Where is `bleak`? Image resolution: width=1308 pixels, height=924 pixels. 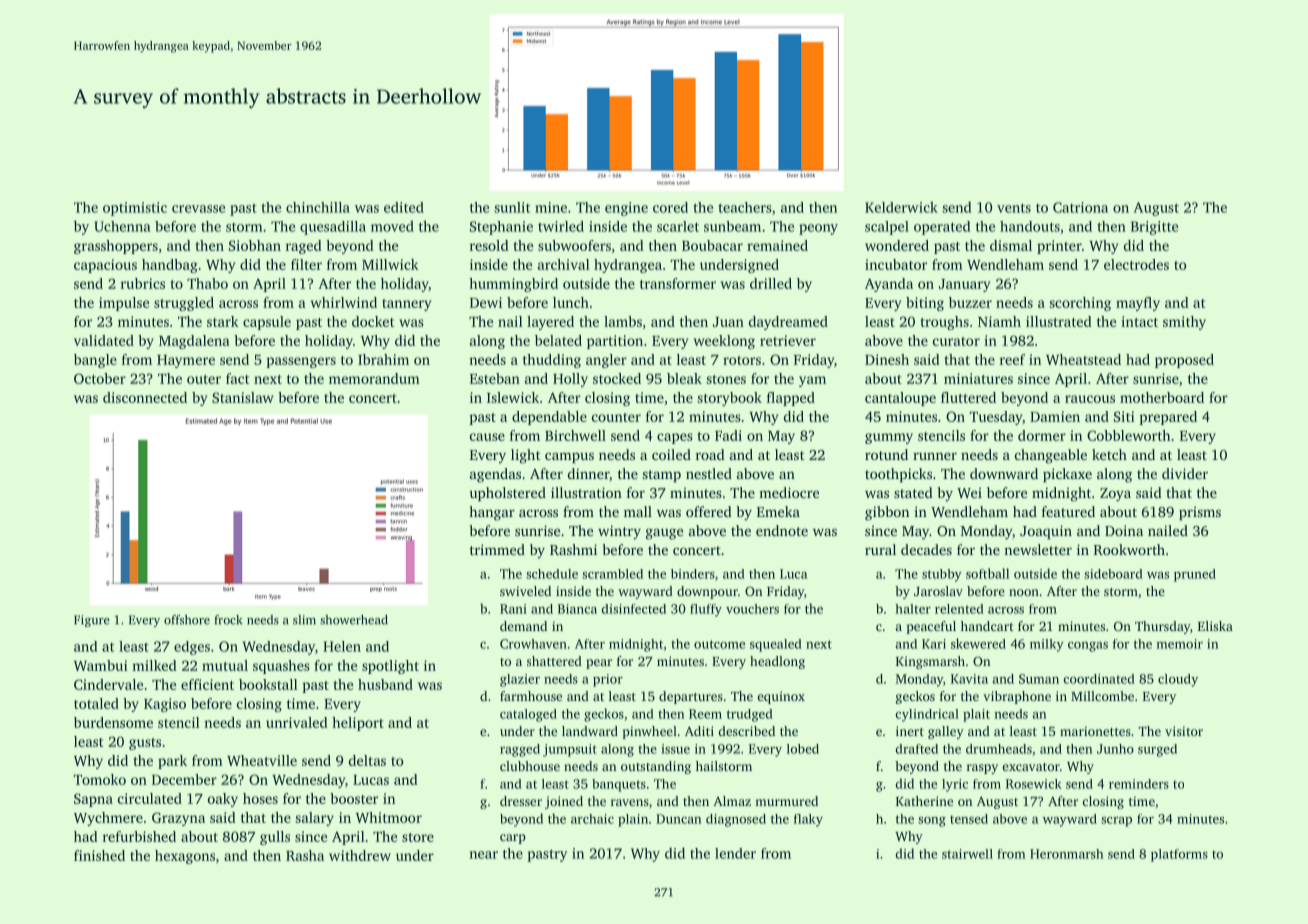 bleak is located at coordinates (684, 378).
